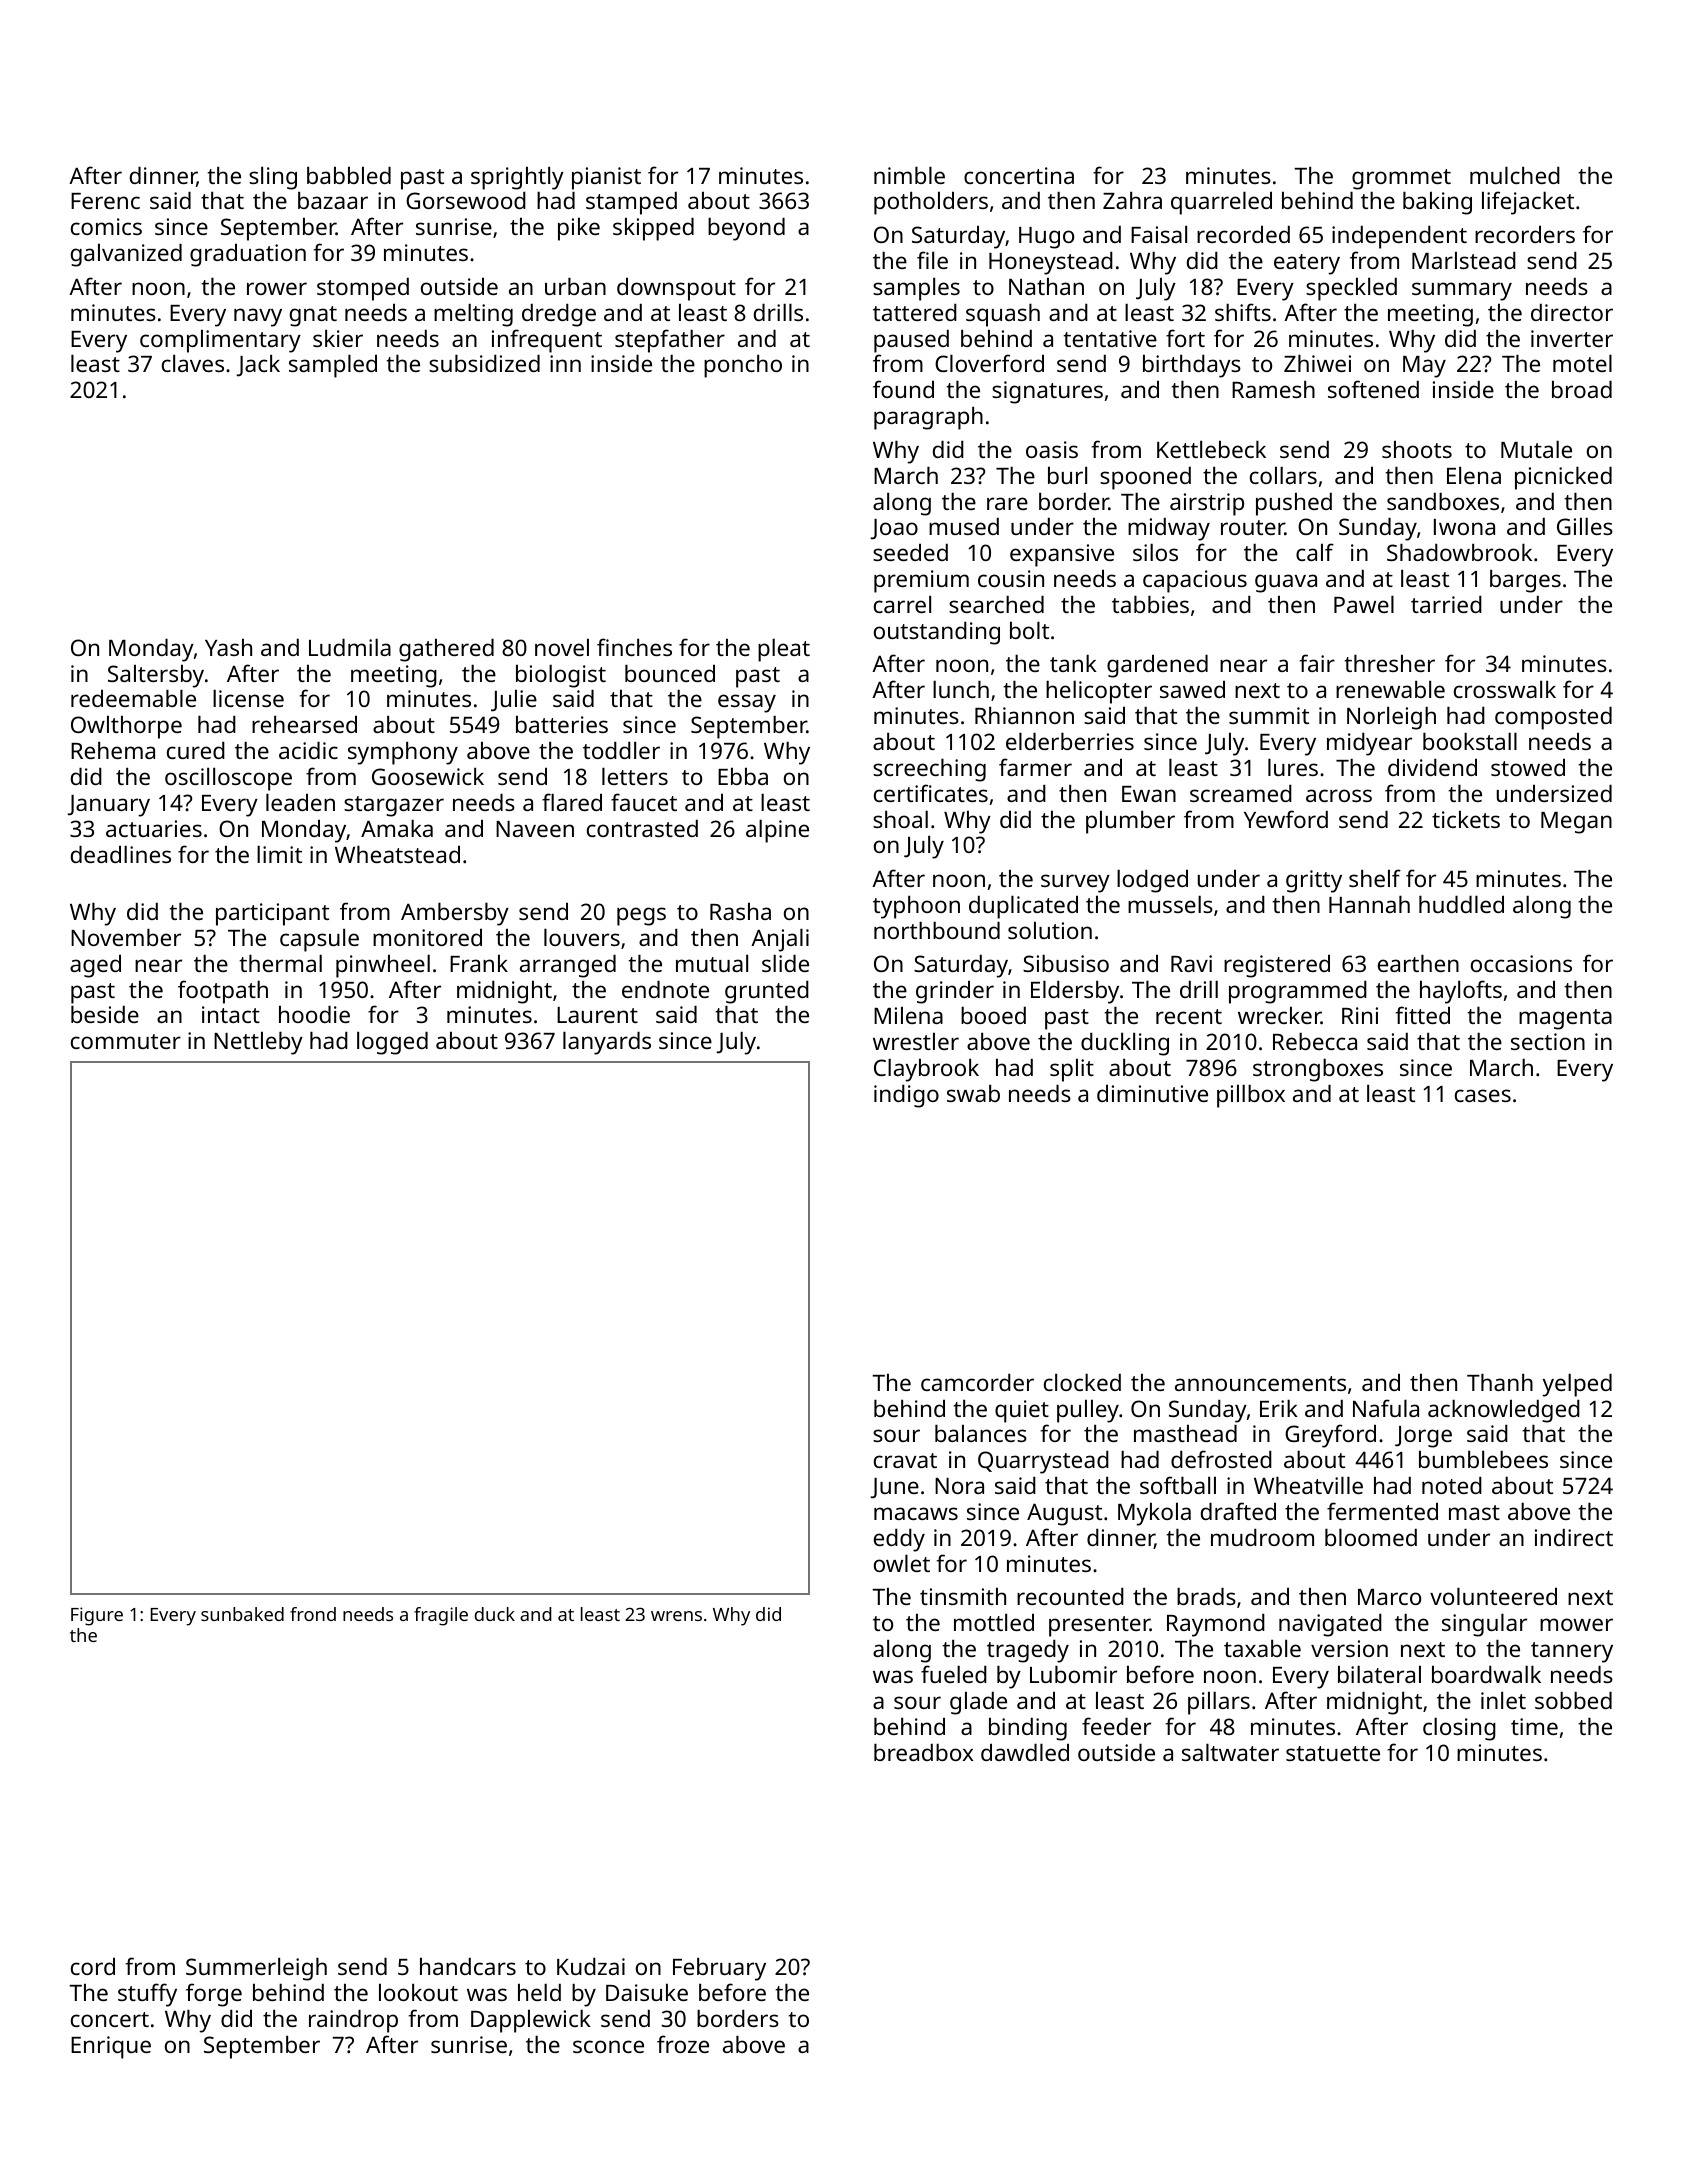 The image size is (1683, 2178). What do you see at coordinates (108, 806) in the screenshot?
I see `January` at bounding box center [108, 806].
